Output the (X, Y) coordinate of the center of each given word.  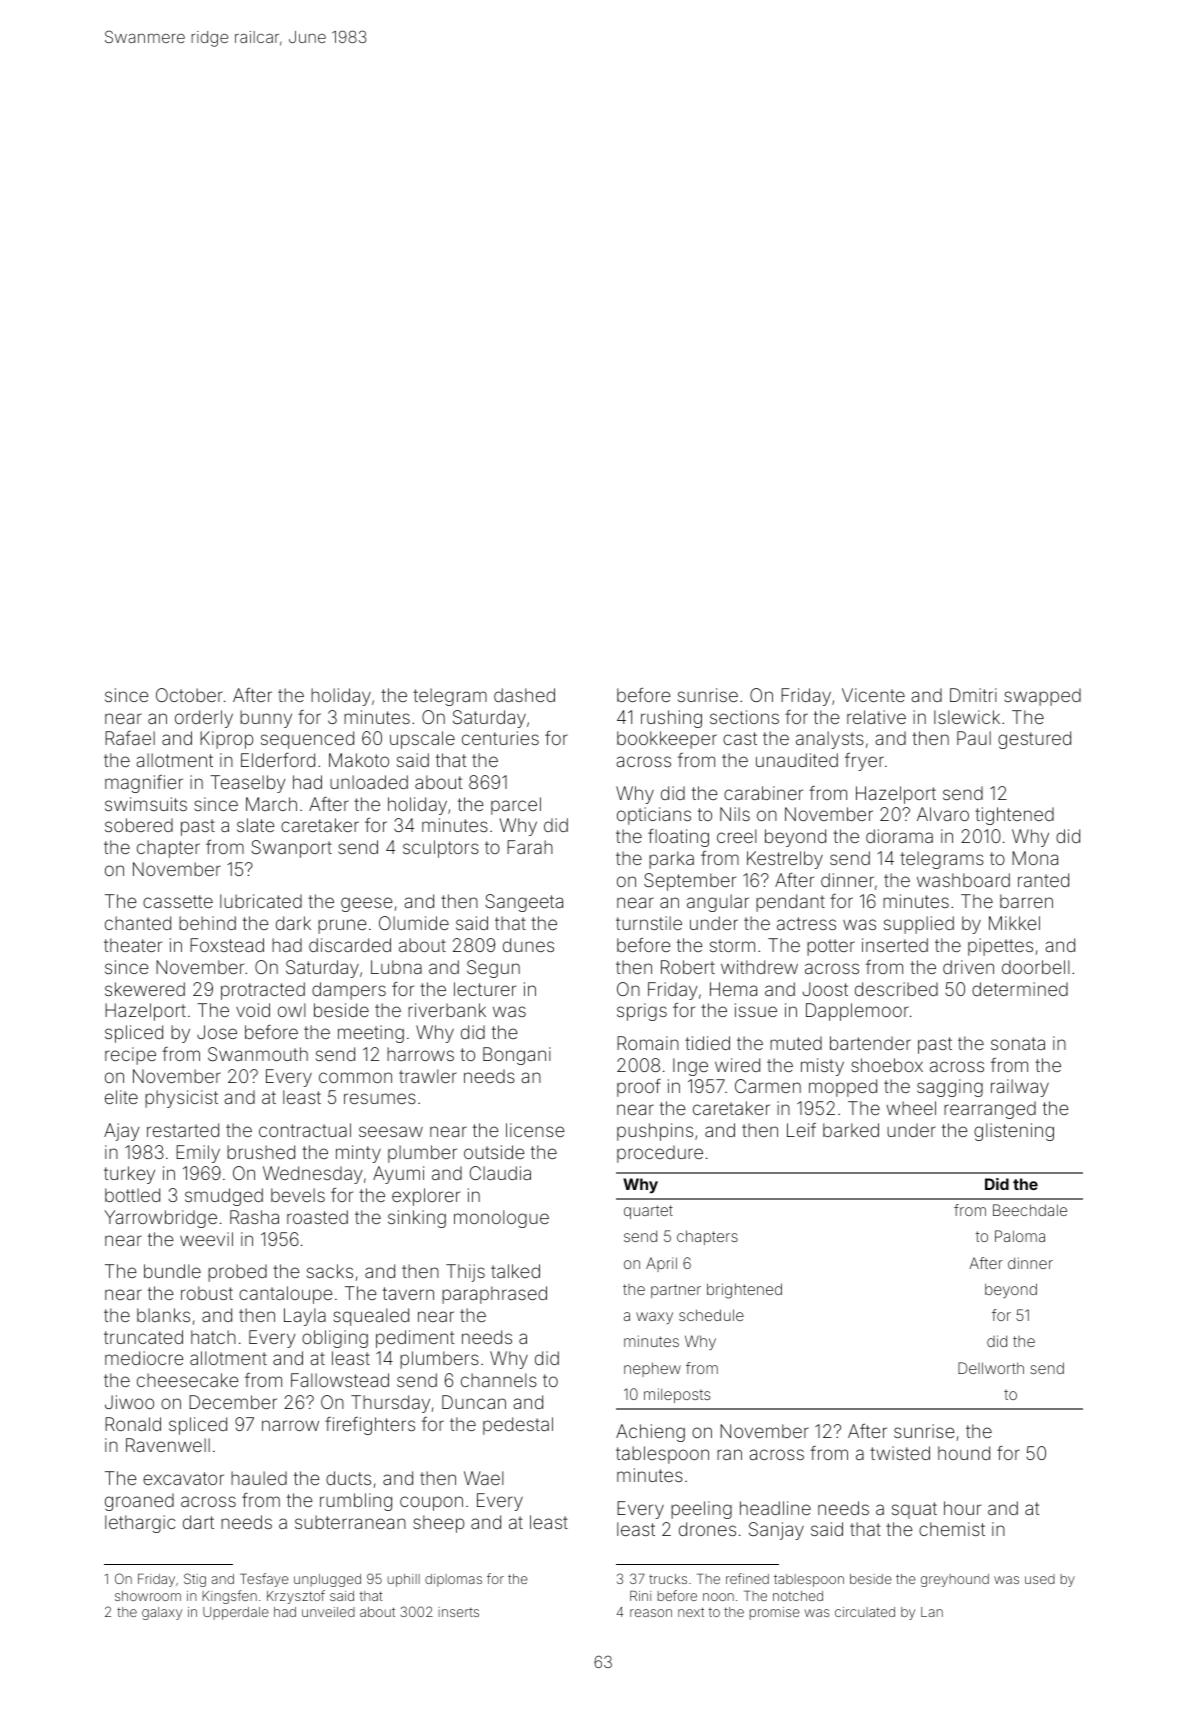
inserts (458, 1612)
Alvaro (943, 814)
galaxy (162, 1613)
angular (718, 903)
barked (851, 1130)
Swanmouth (258, 1054)
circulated (865, 1612)
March (271, 804)
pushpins (655, 1132)
